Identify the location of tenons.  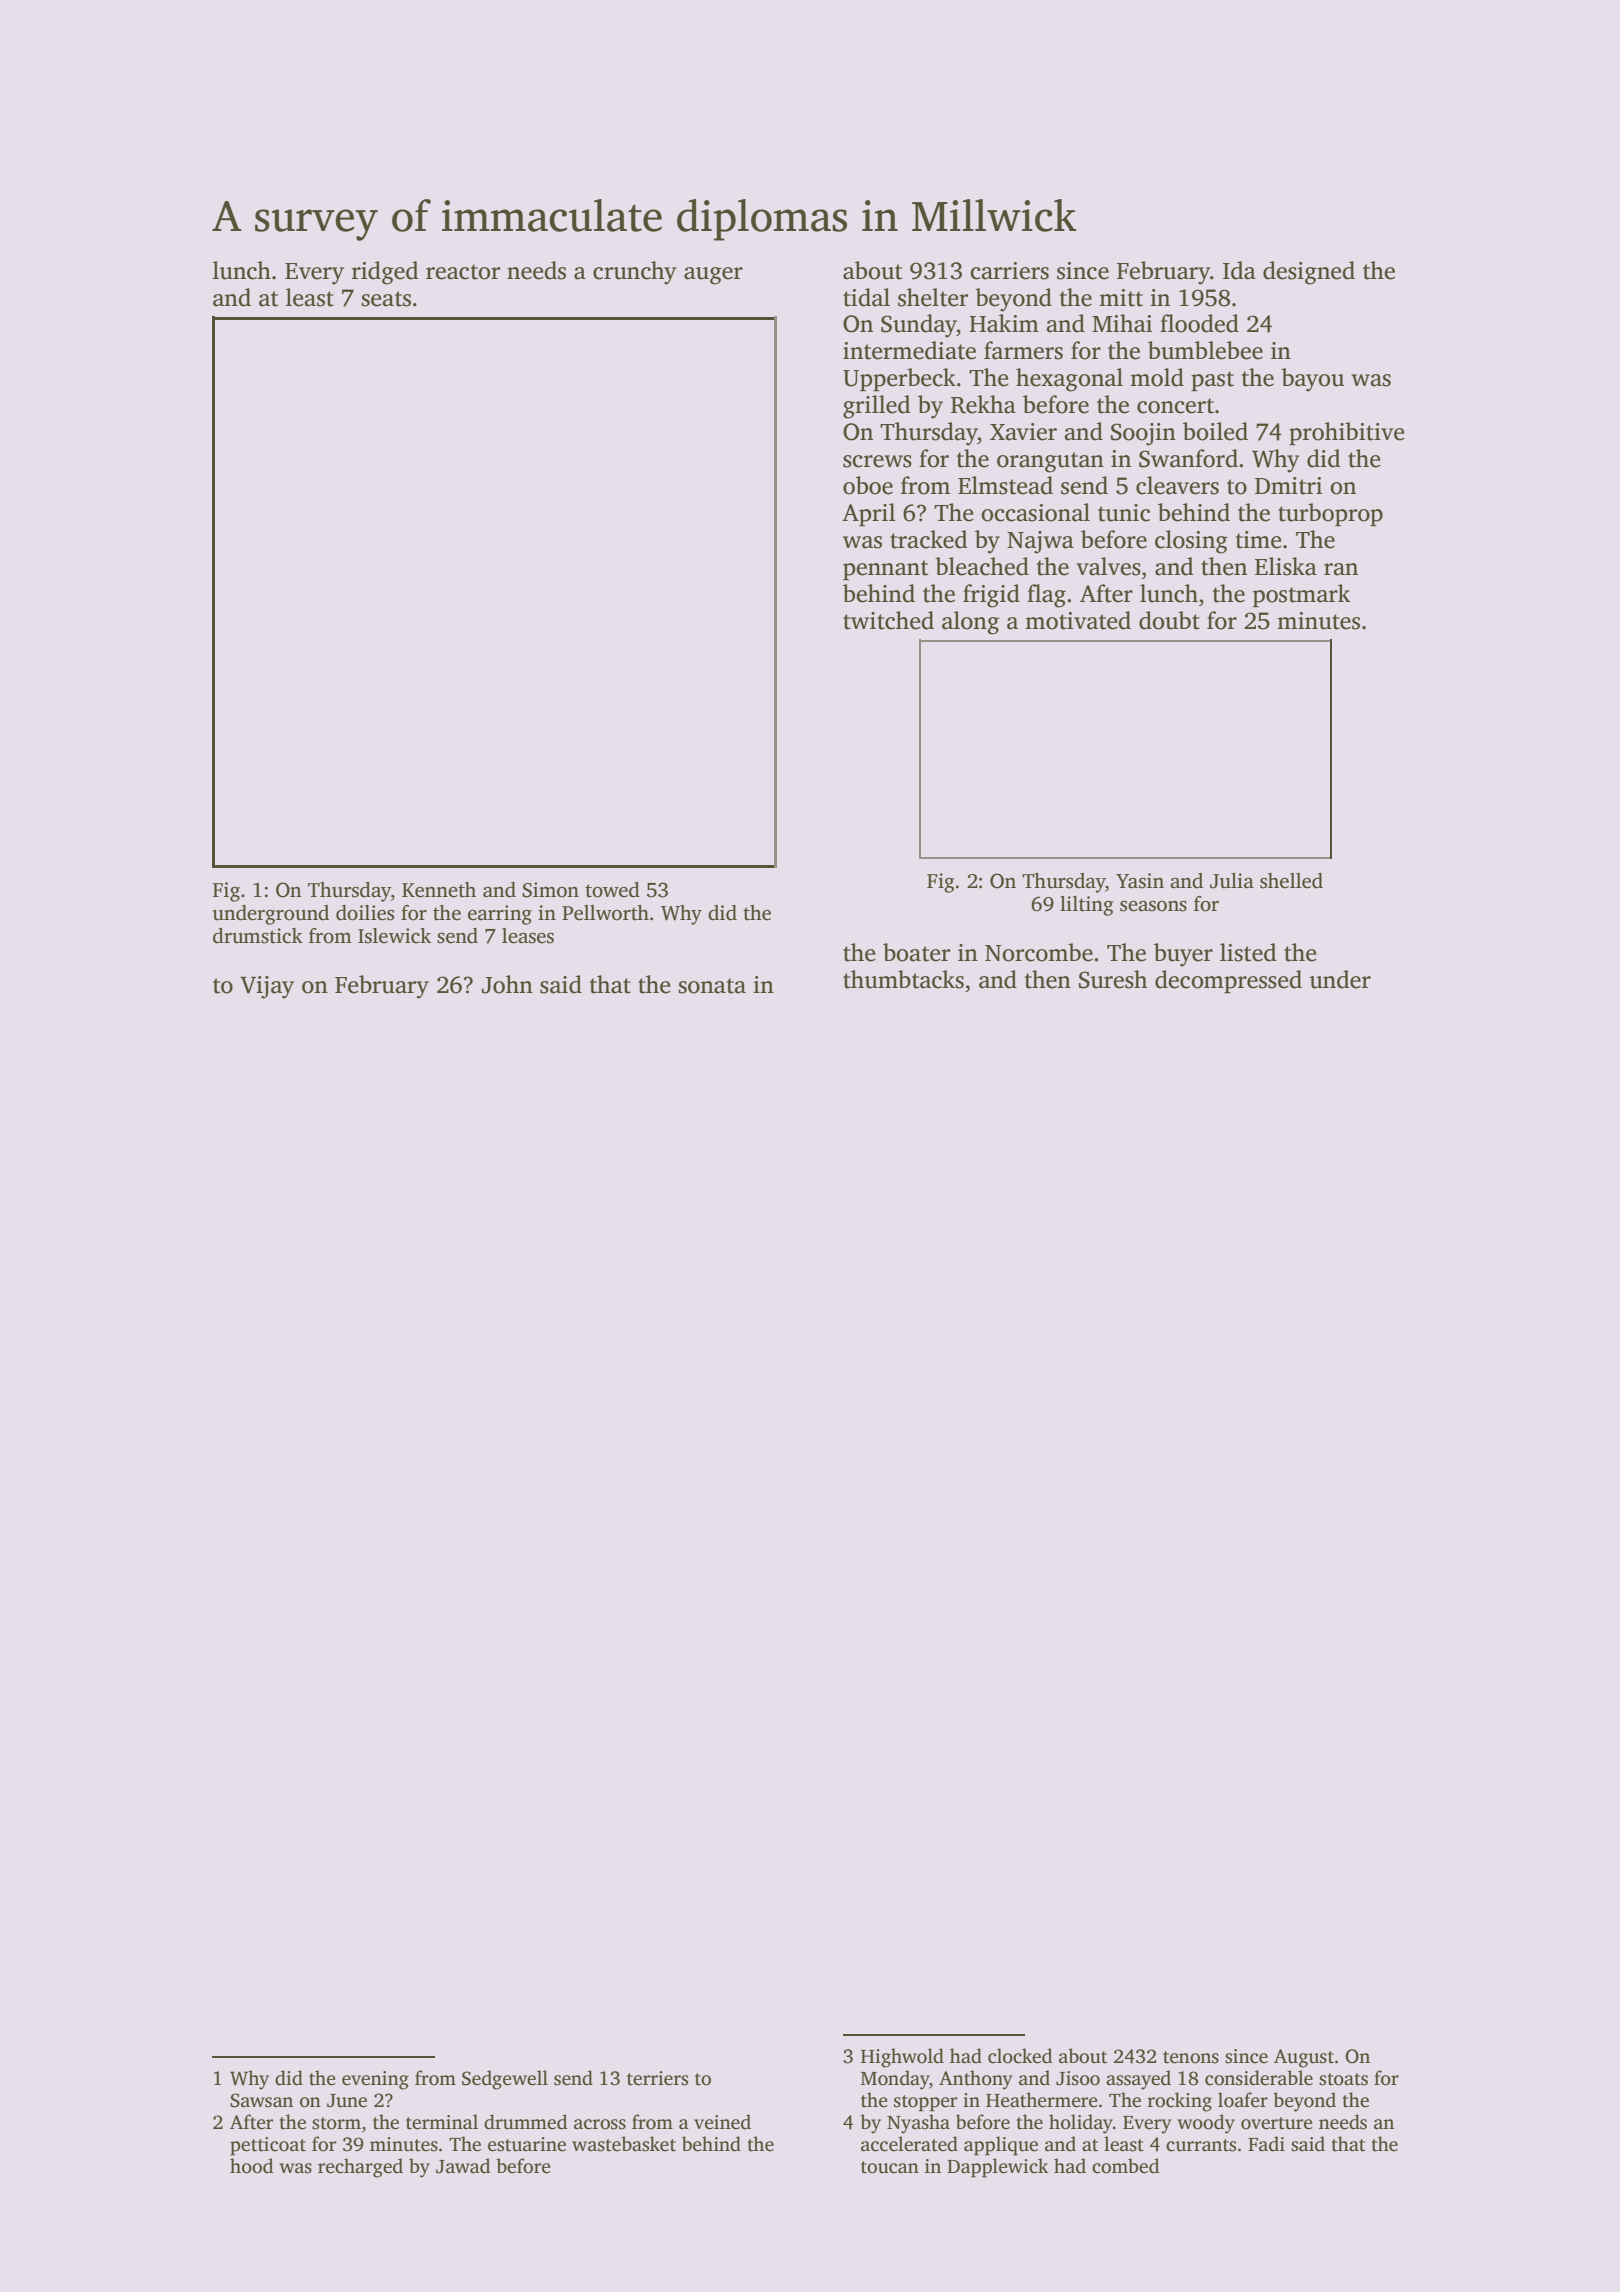
(1191, 2057).
